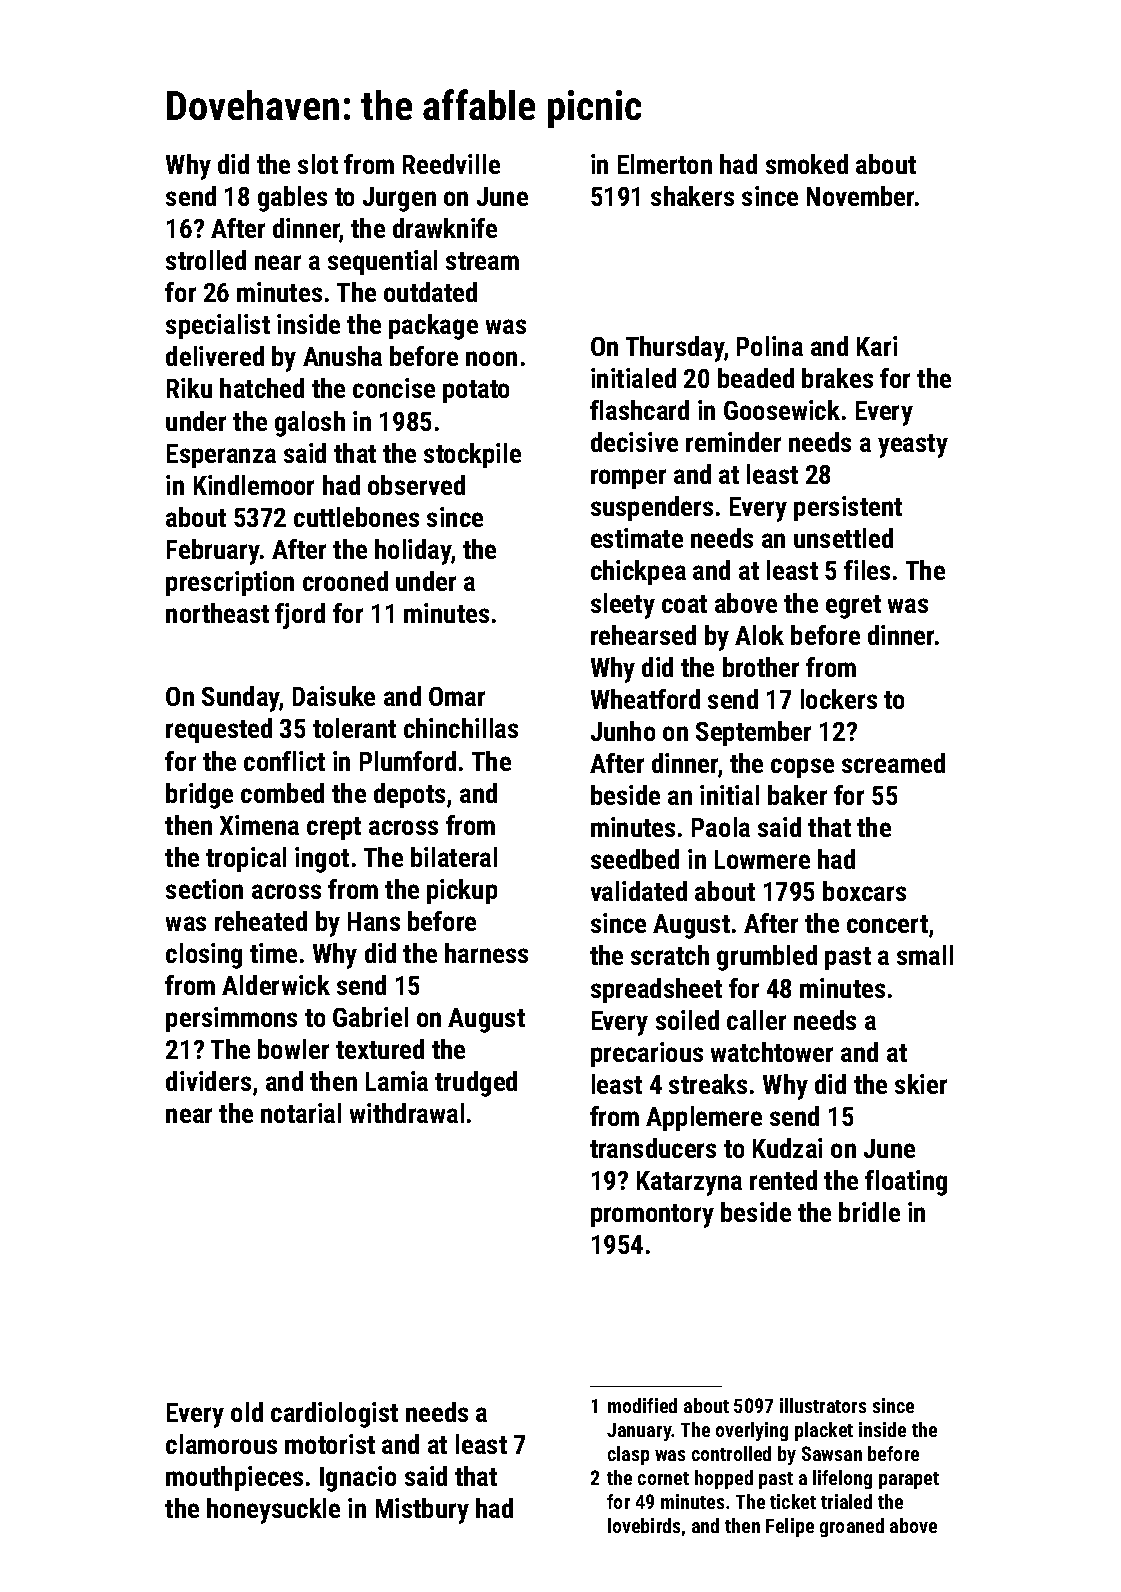 The width and height of the document is (1121, 1592). I want to click on screamed, so click(893, 763).
